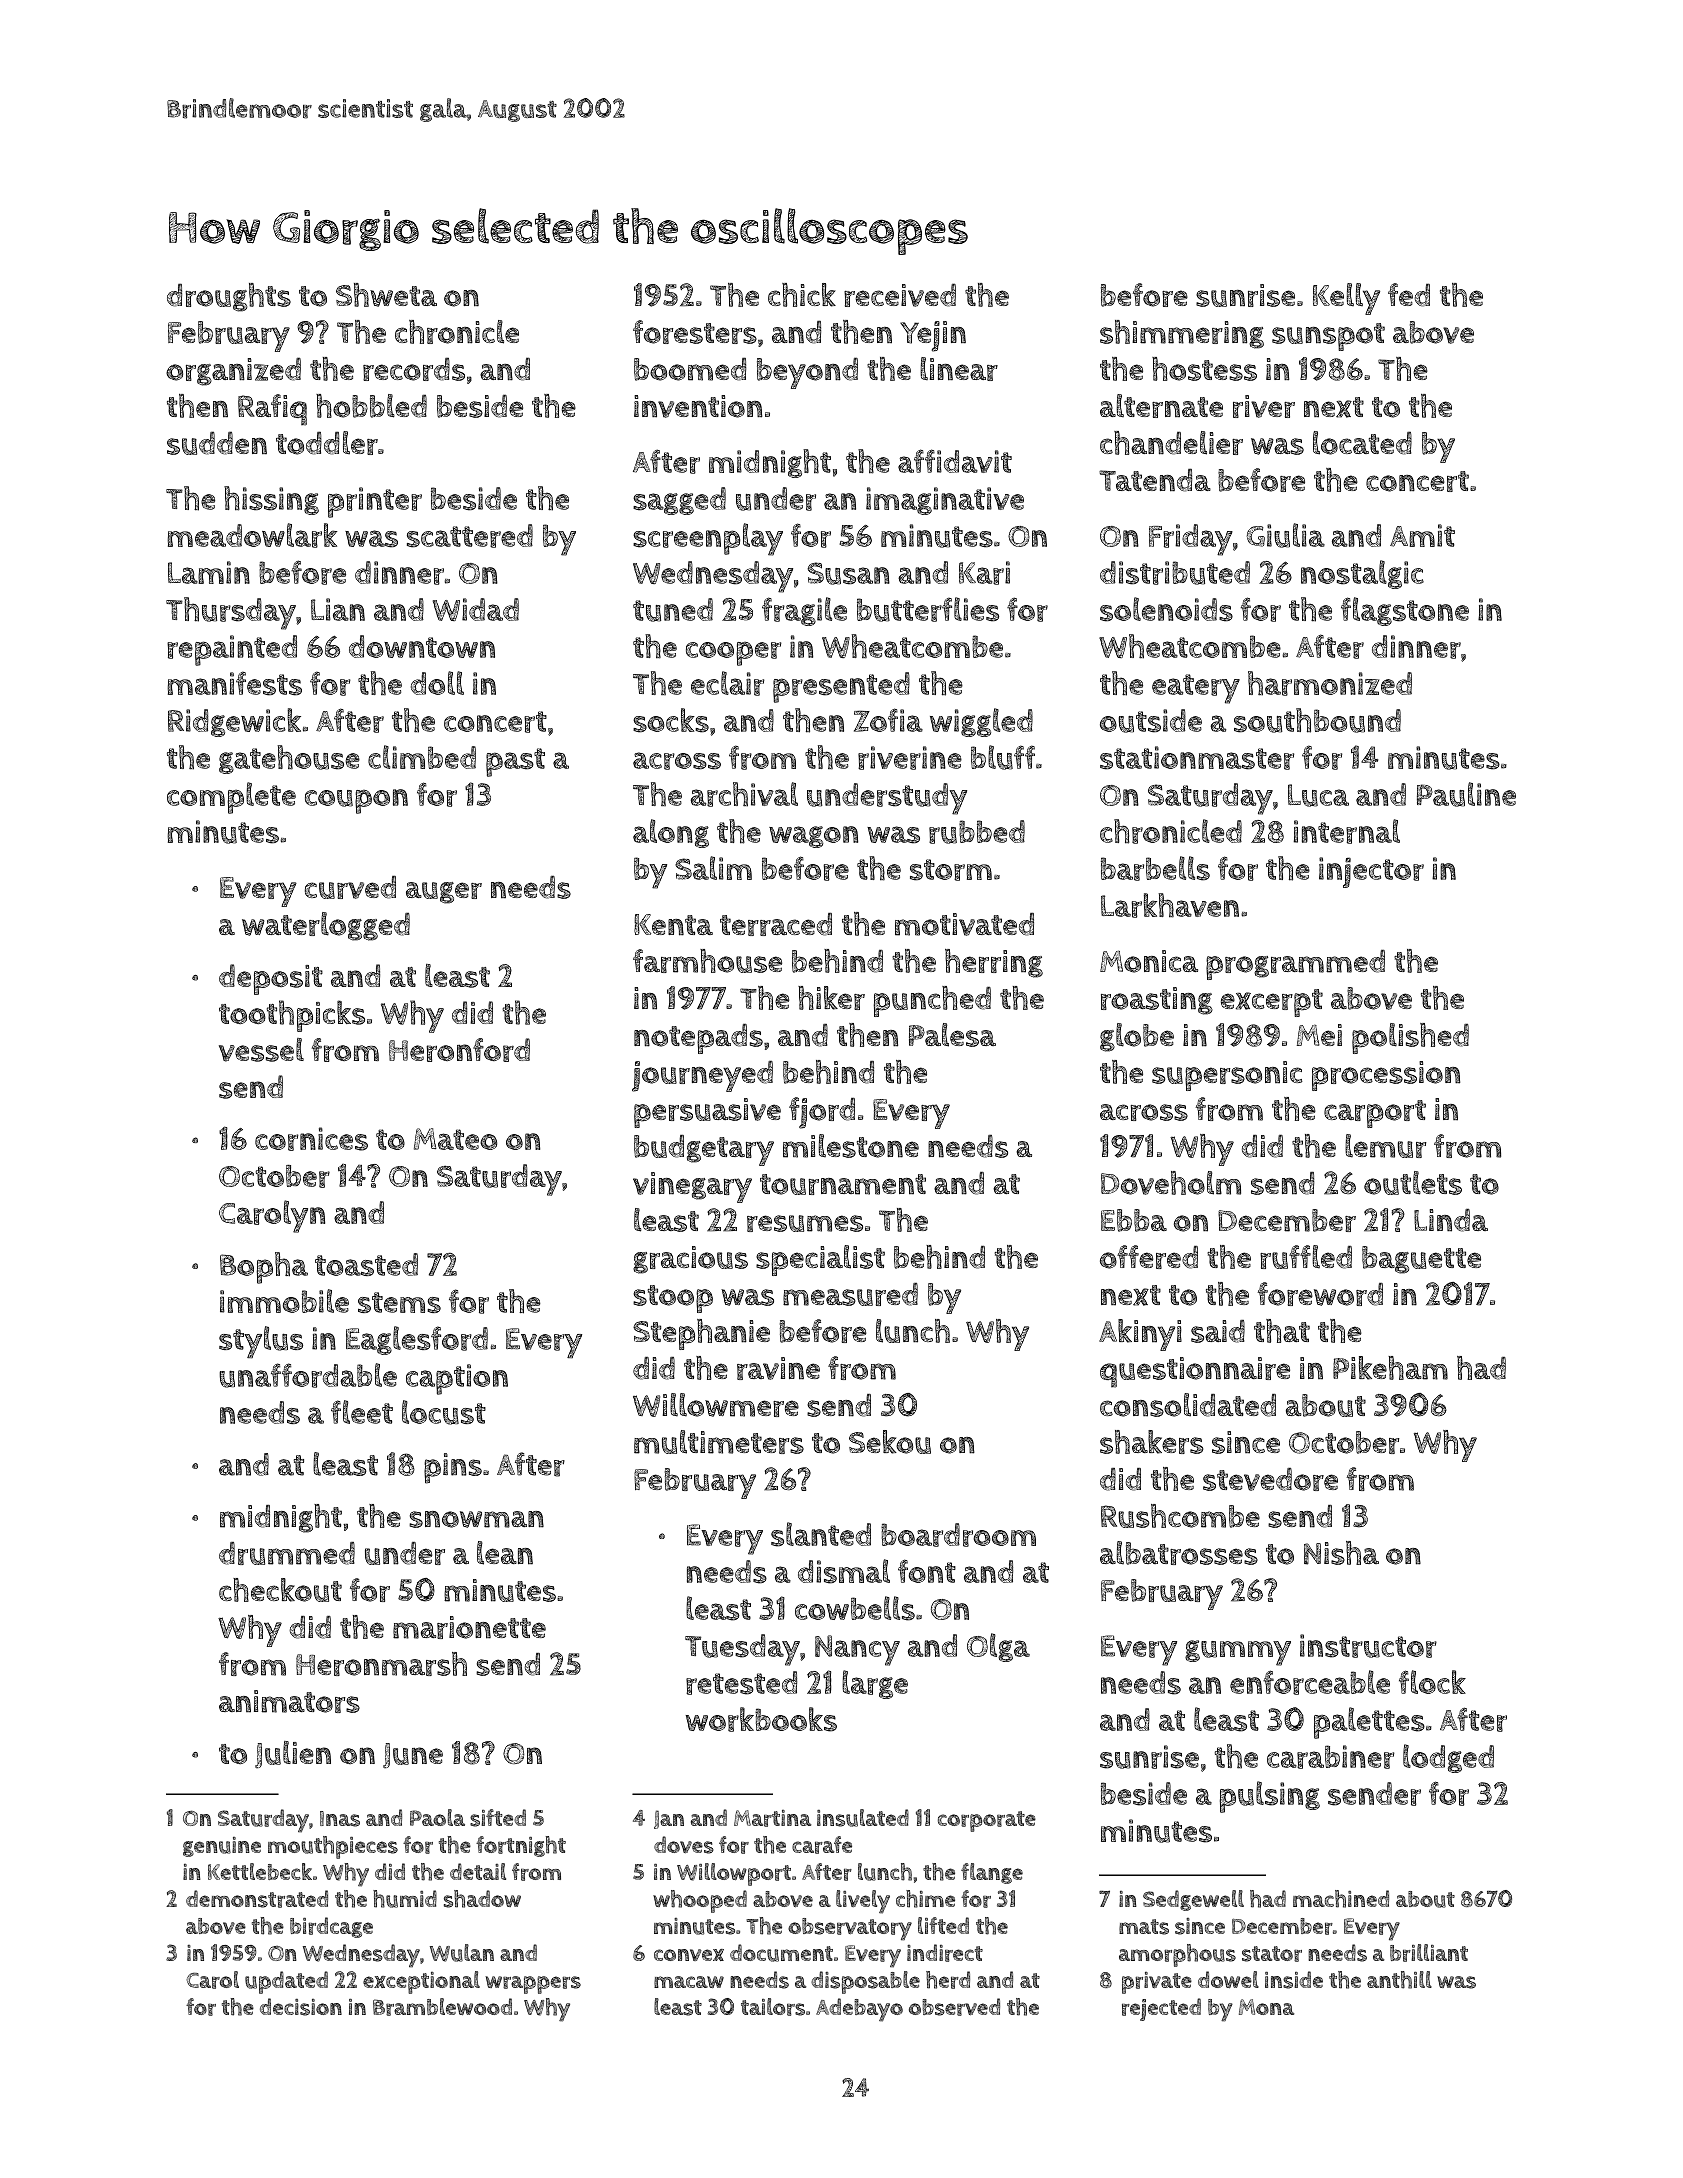 The image size is (1683, 2178). Describe the element at coordinates (386, 295) in the image. I see `Shweta` at that location.
